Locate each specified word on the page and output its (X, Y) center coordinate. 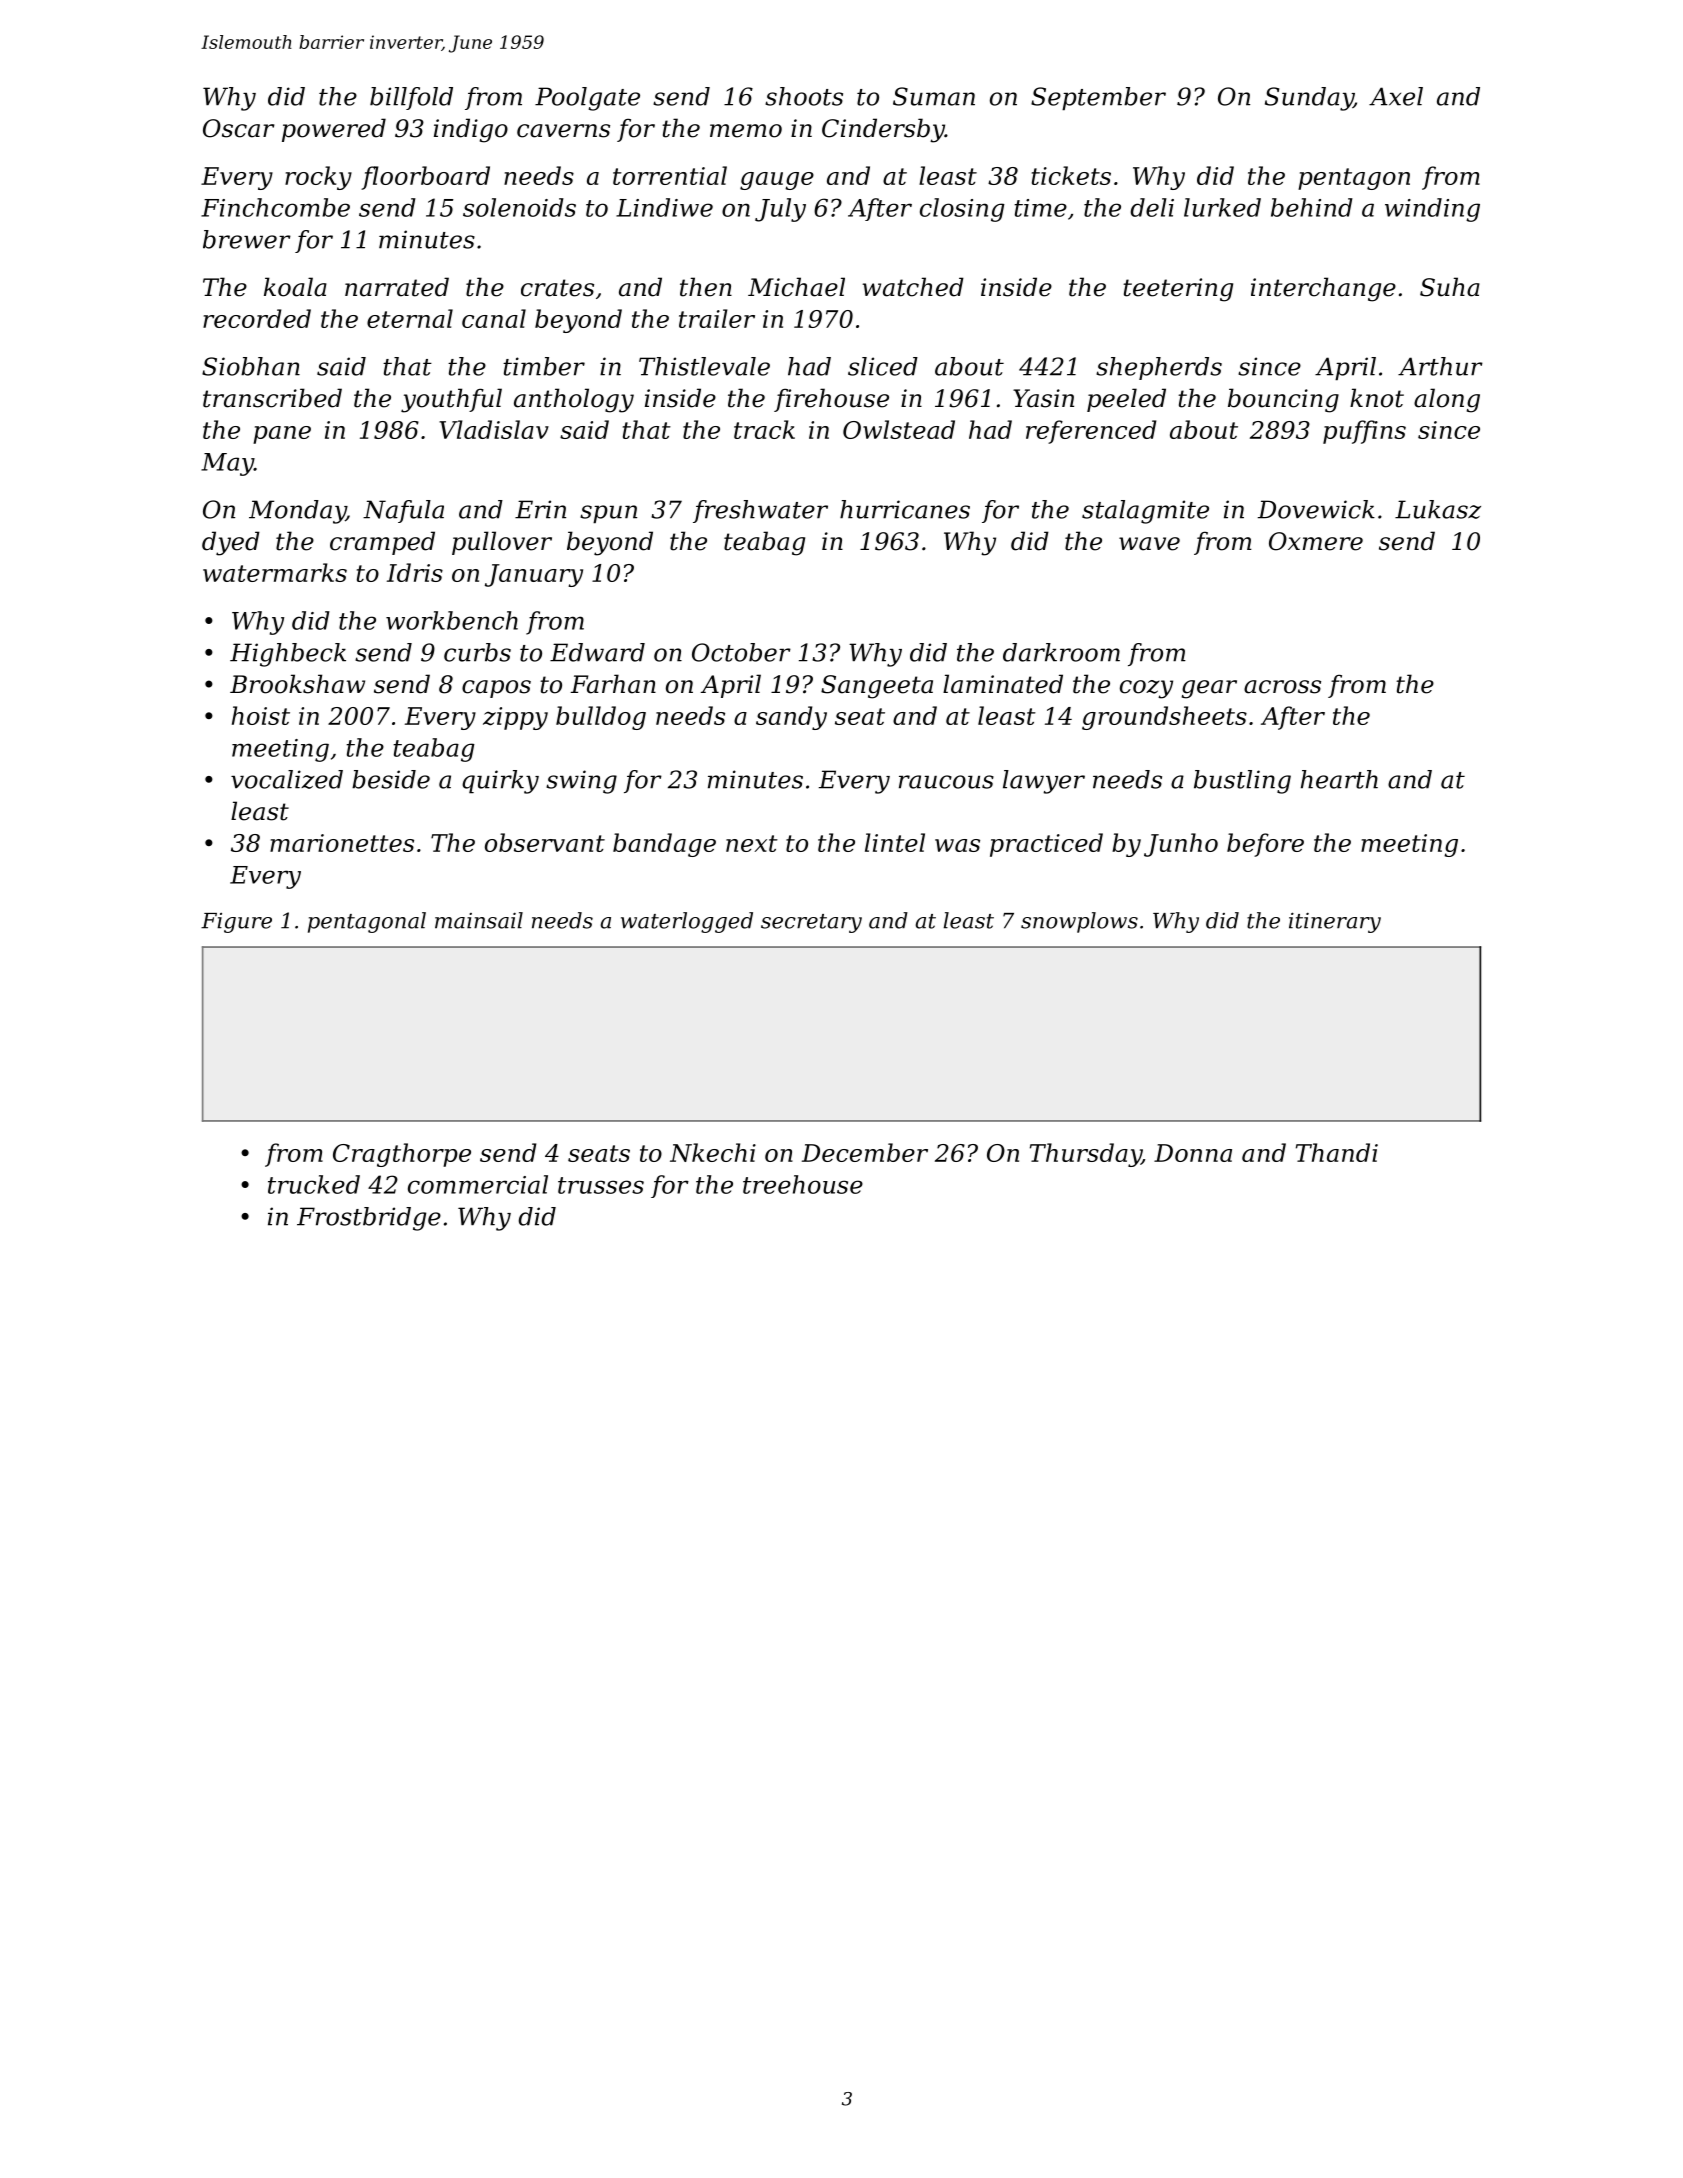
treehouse (803, 1184)
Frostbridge (369, 1219)
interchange (1323, 289)
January (534, 575)
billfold (411, 98)
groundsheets (1164, 718)
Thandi (1337, 1152)
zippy (515, 718)
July (780, 210)
